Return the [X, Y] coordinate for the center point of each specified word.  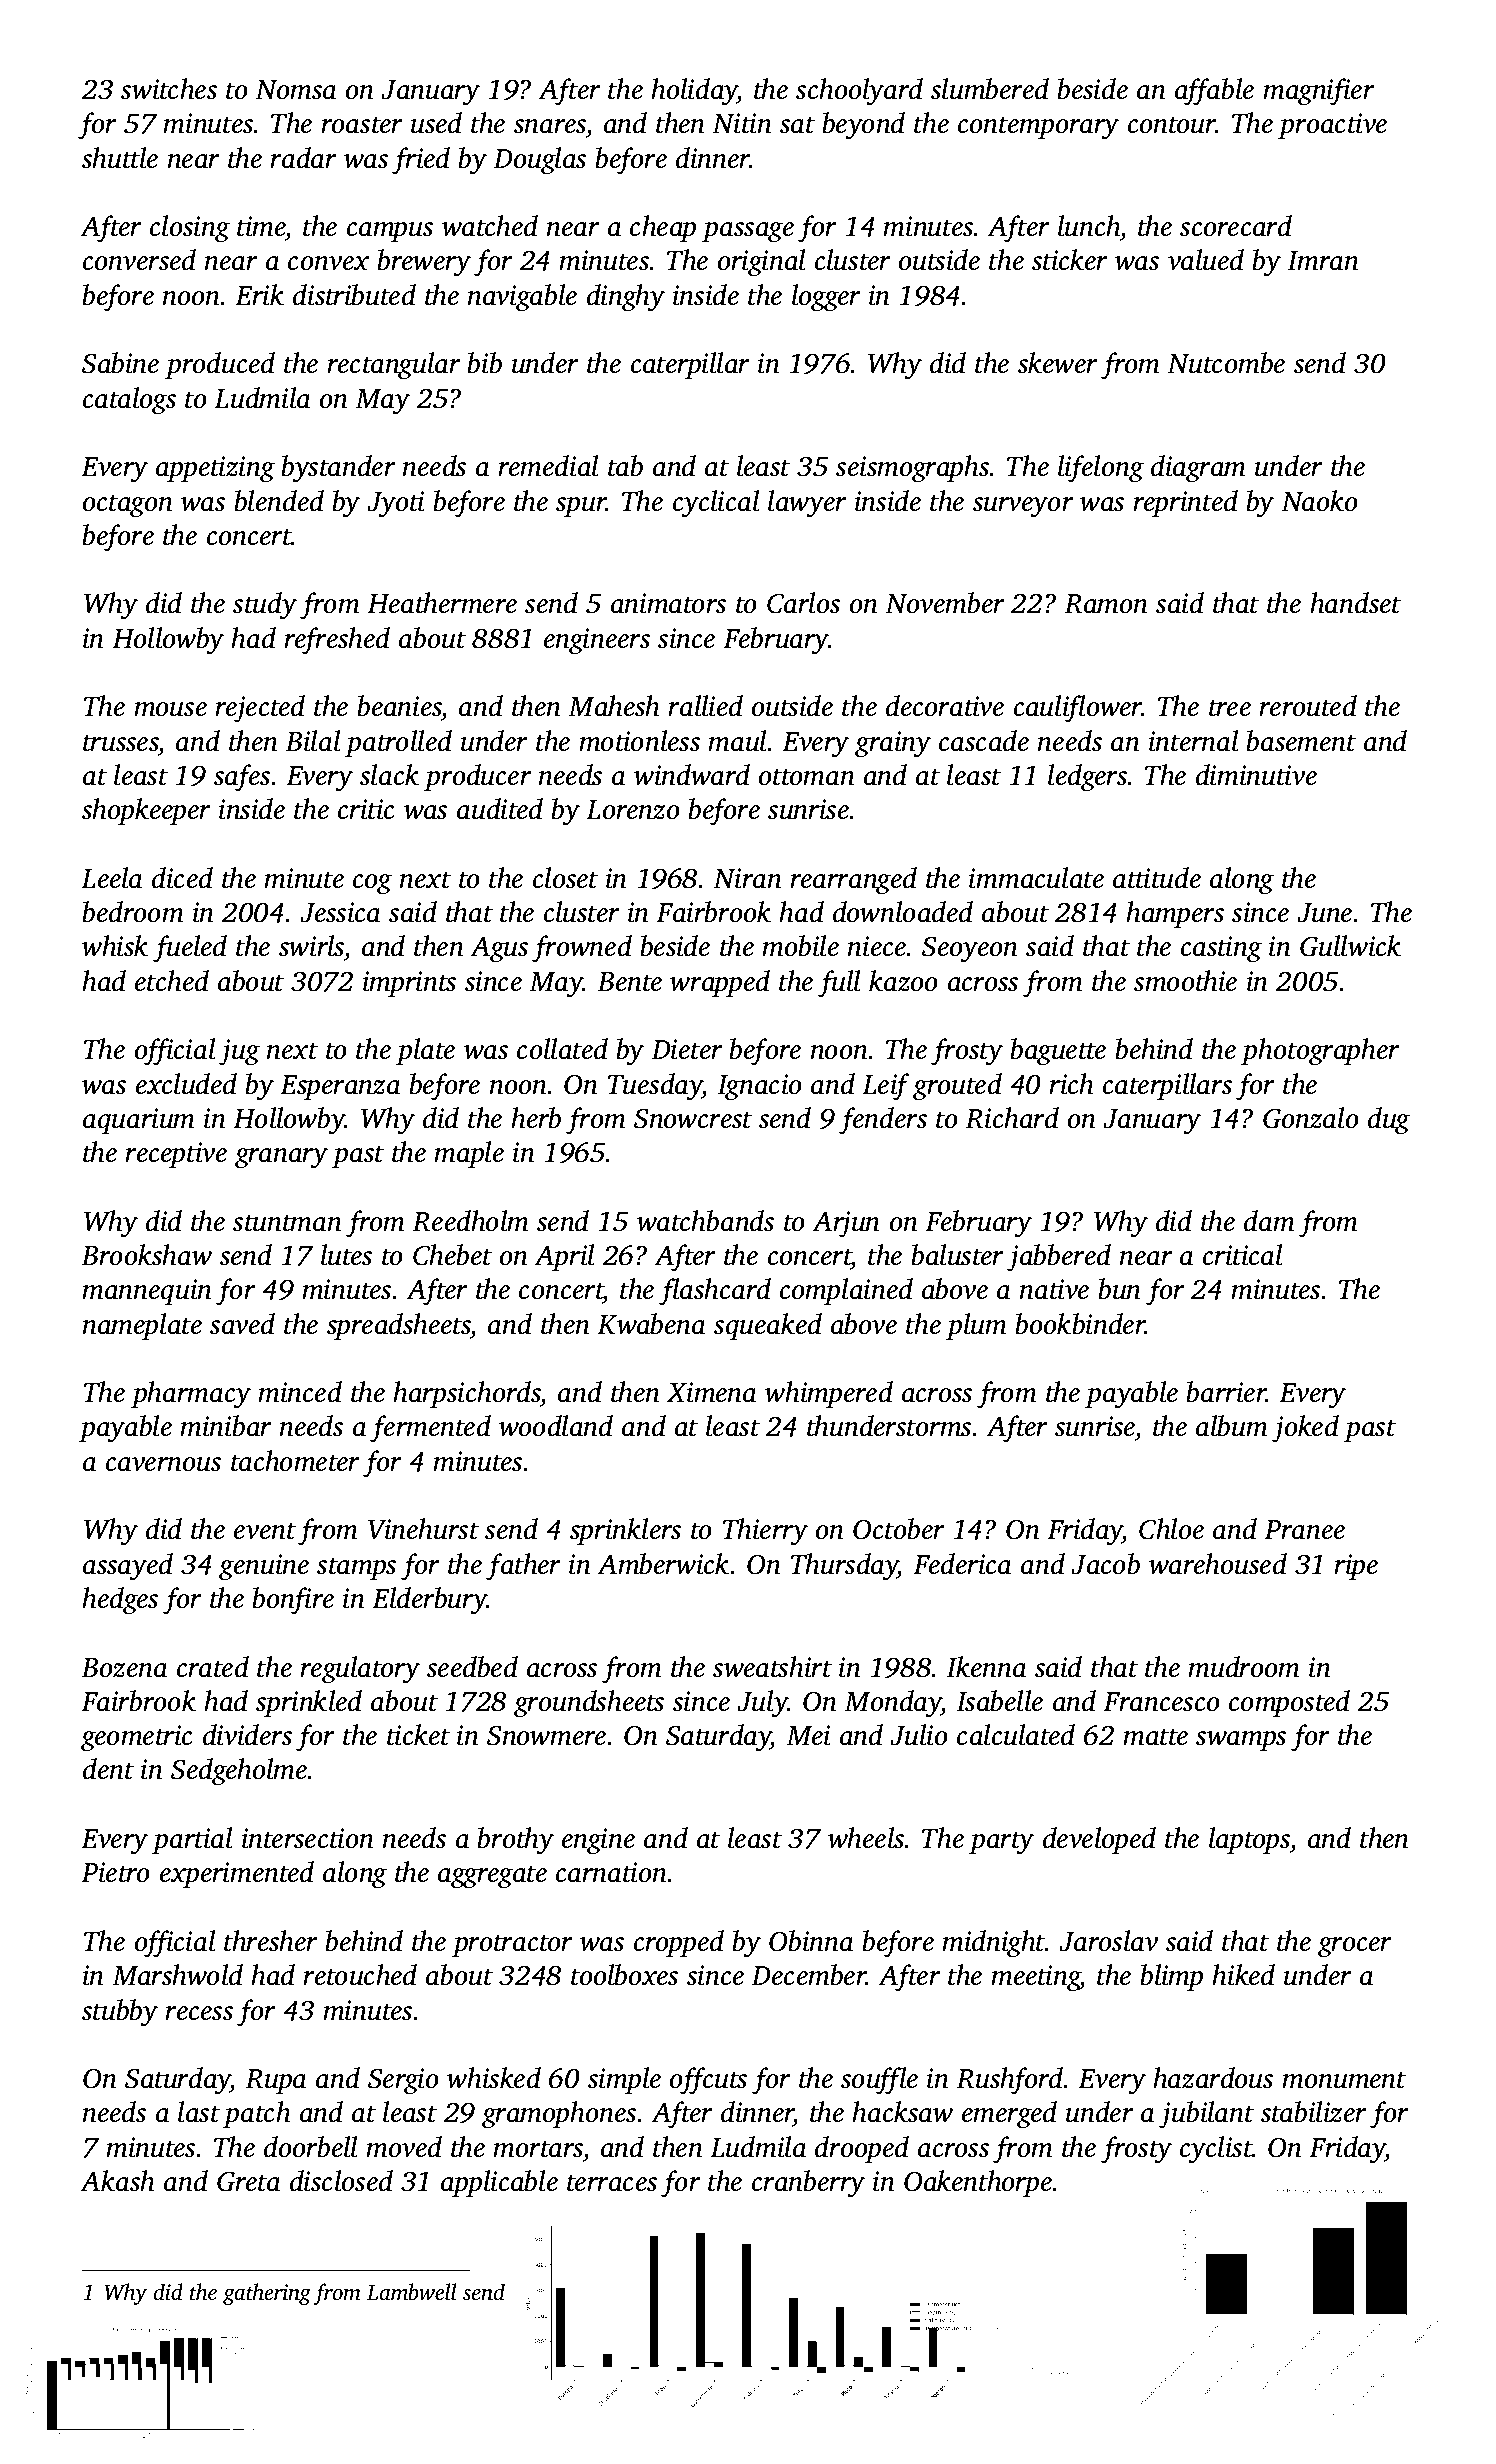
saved [242, 1324]
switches [169, 89]
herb [536, 1118]
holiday [694, 92]
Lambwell [411, 2292]
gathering [267, 2294]
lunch [1089, 226]
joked [1305, 1429]
